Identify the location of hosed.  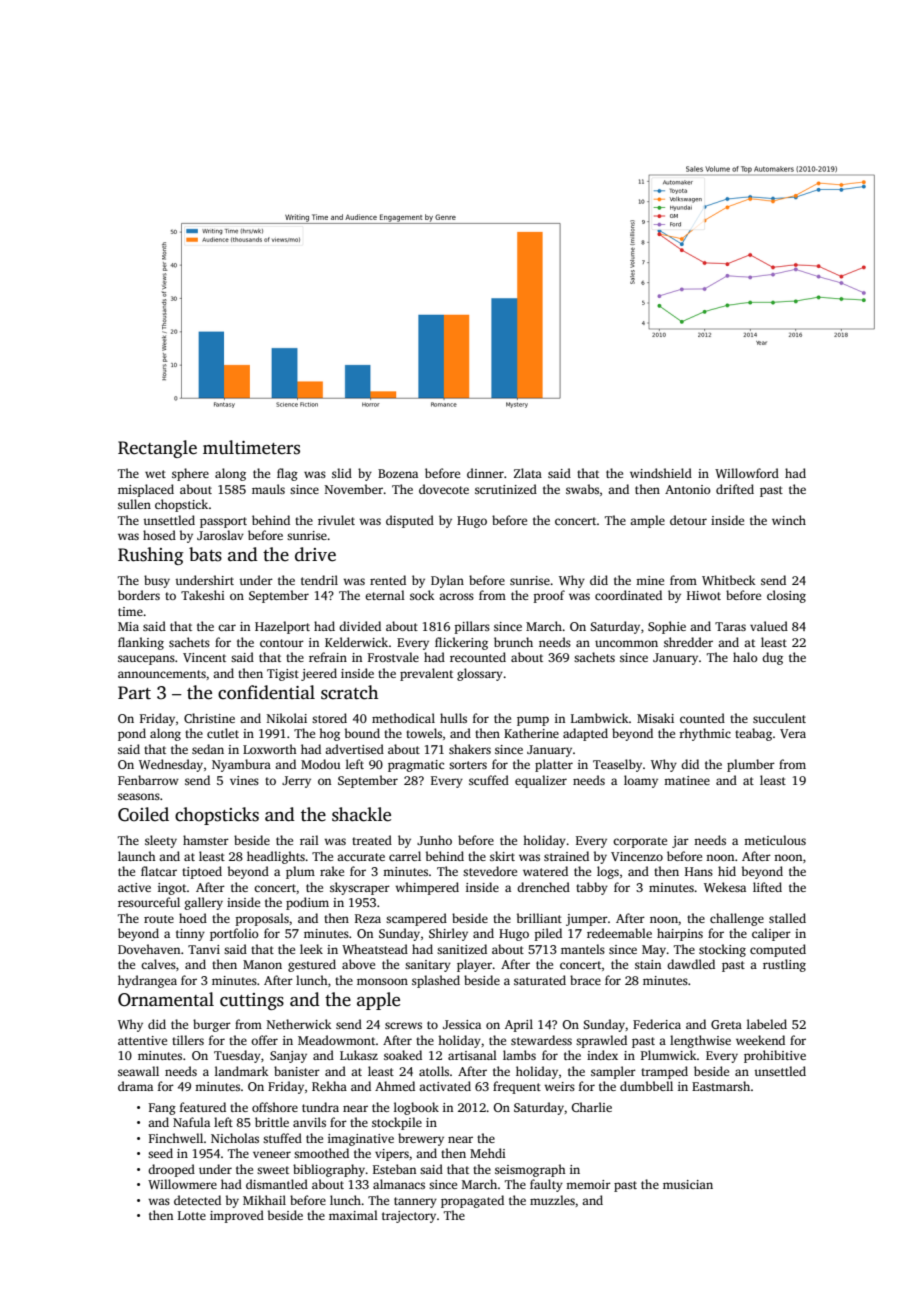
(159, 535).
